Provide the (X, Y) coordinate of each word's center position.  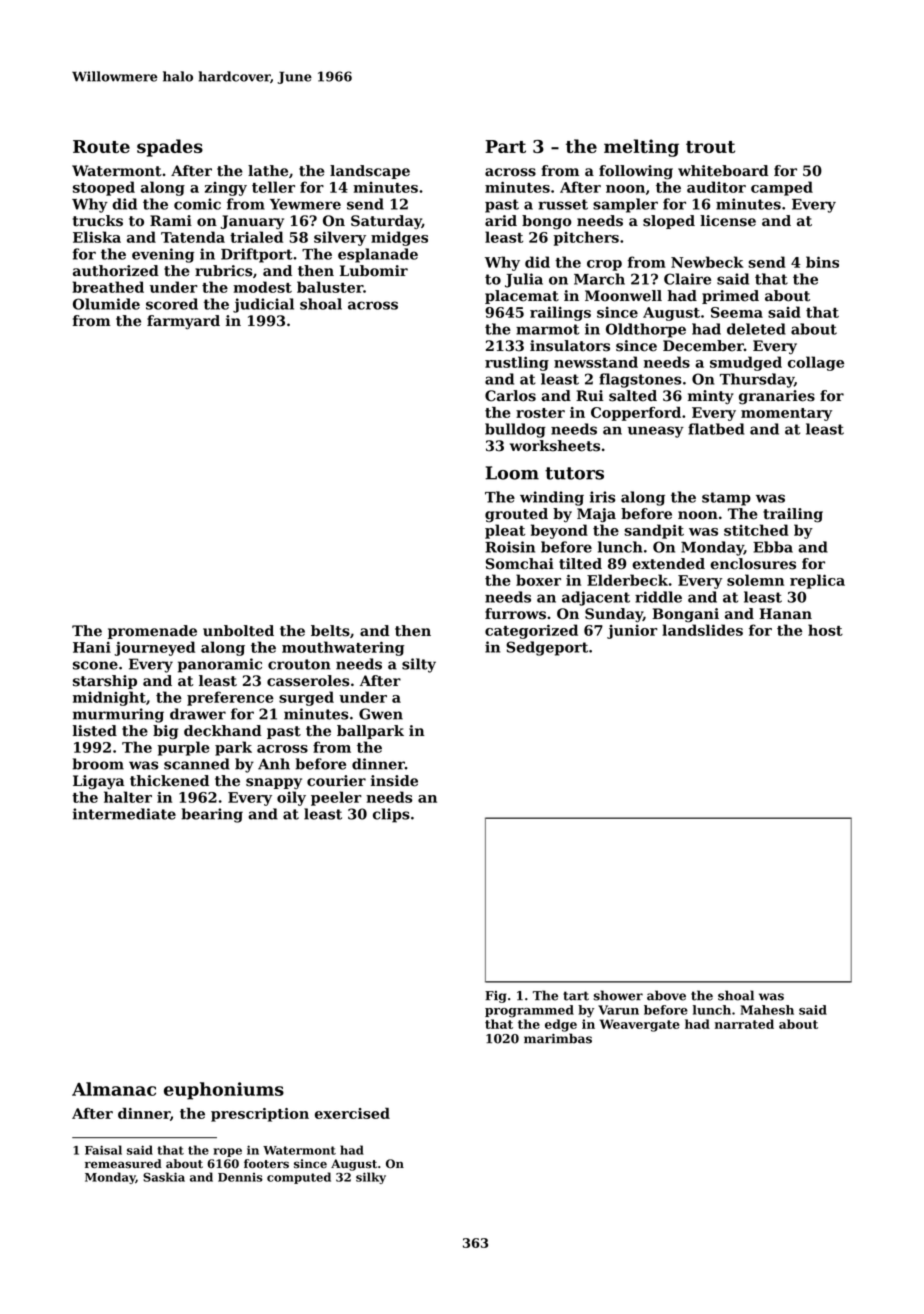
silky (371, 1178)
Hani (92, 647)
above (666, 995)
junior (632, 632)
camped (782, 188)
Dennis (240, 1177)
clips (391, 815)
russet (563, 204)
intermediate (124, 814)
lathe (268, 171)
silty (419, 665)
